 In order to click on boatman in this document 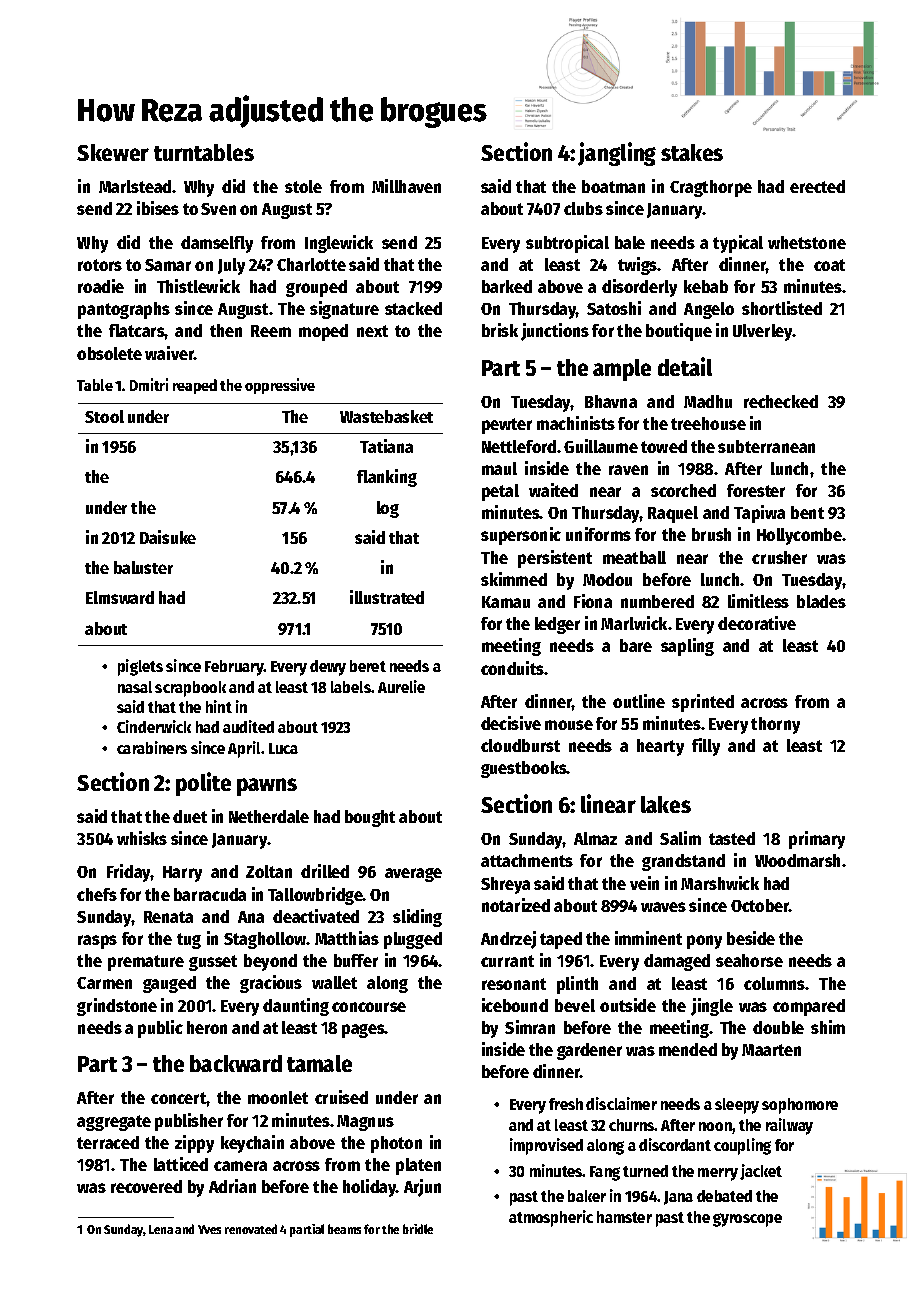, I will do `click(613, 186)`.
